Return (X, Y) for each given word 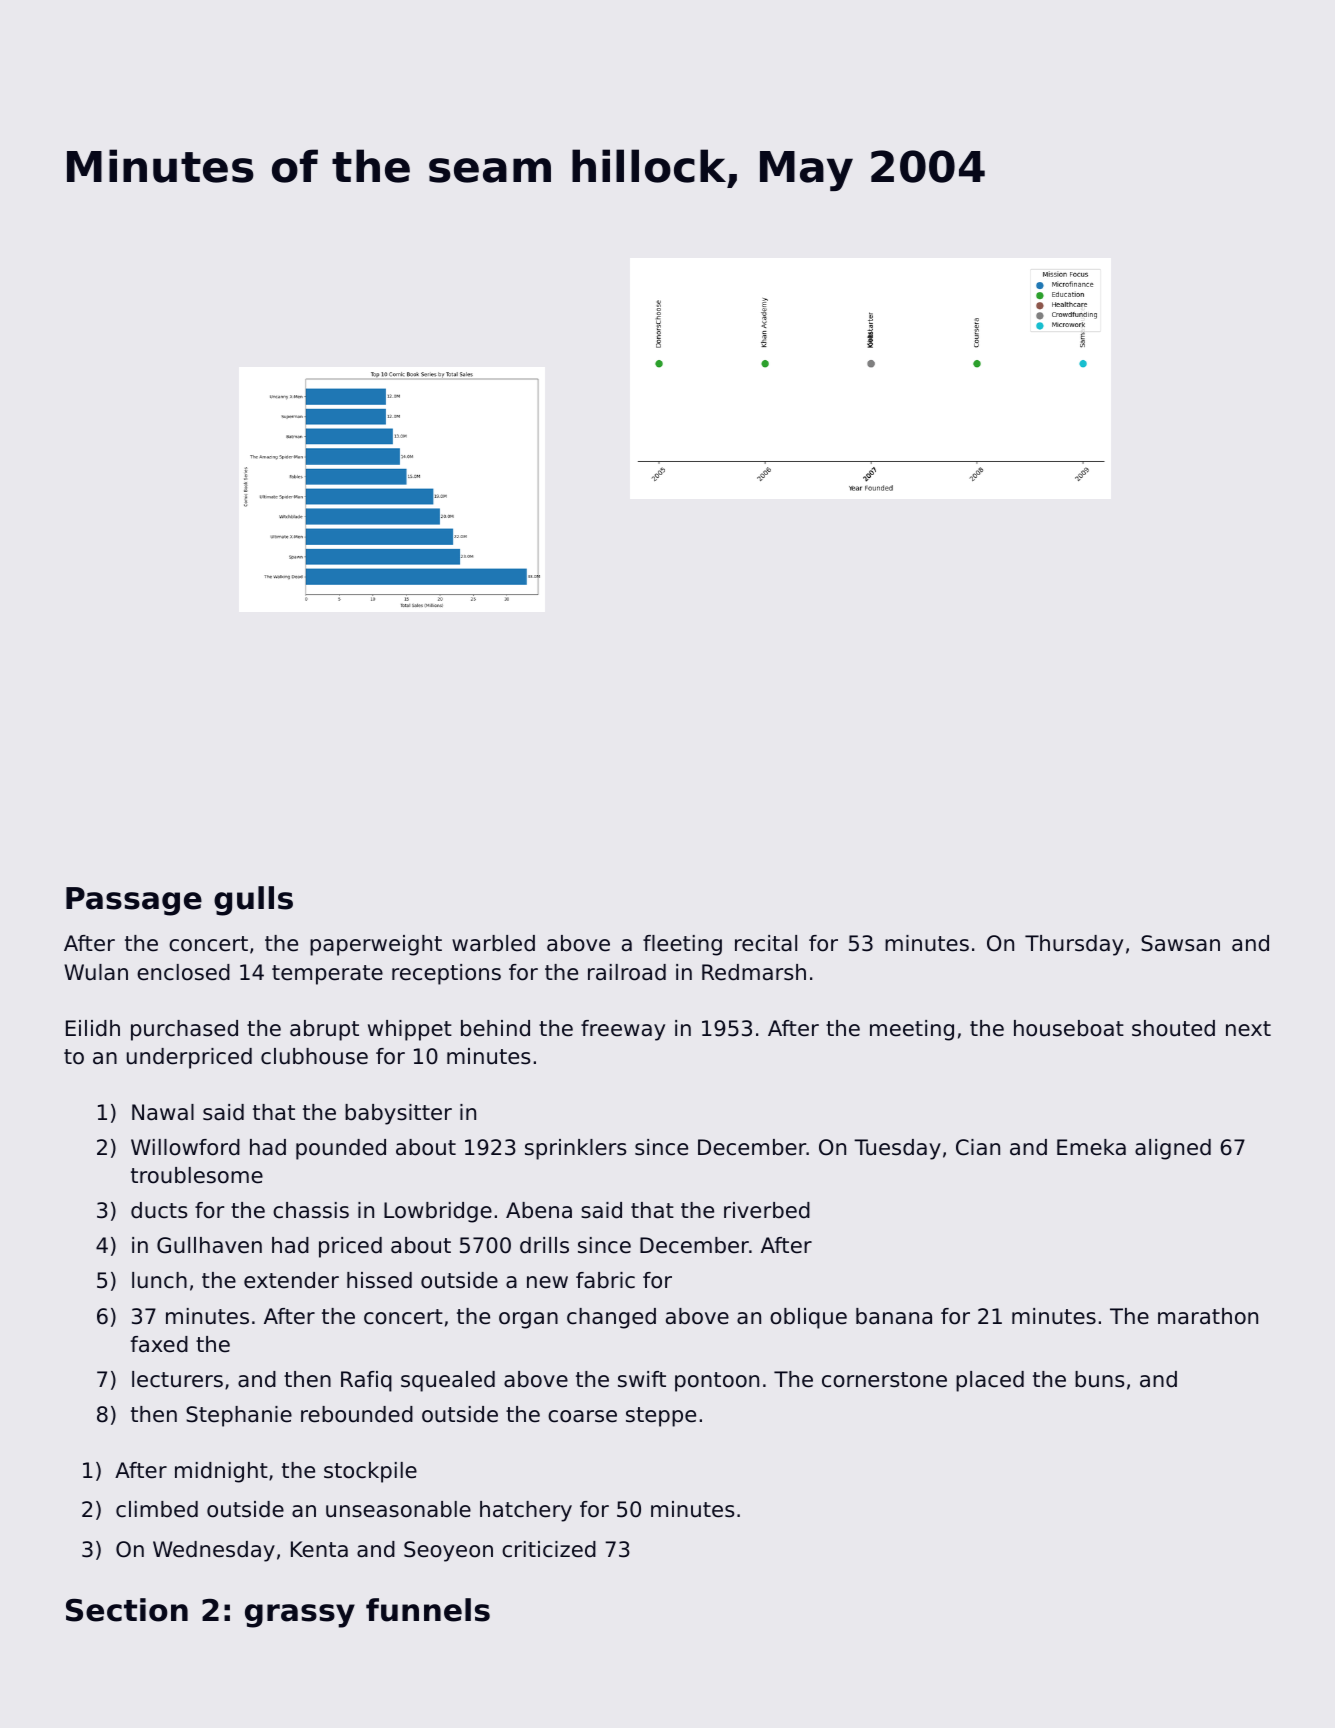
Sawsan (1180, 943)
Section (127, 1610)
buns (1099, 1379)
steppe (661, 1417)
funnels (428, 1610)
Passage (134, 901)
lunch (159, 1280)
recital (766, 943)
